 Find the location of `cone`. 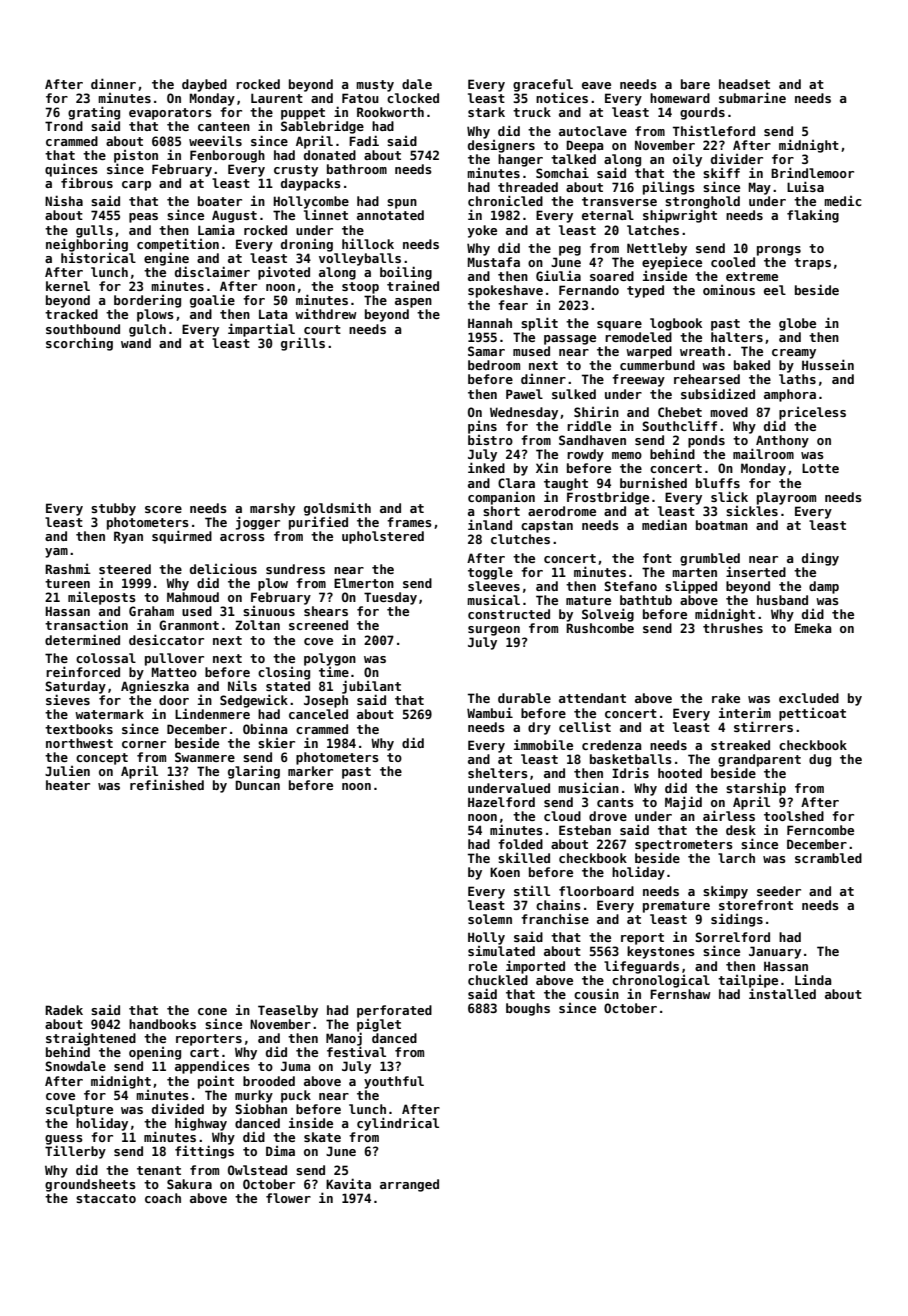

cone is located at coordinates (212, 1011).
